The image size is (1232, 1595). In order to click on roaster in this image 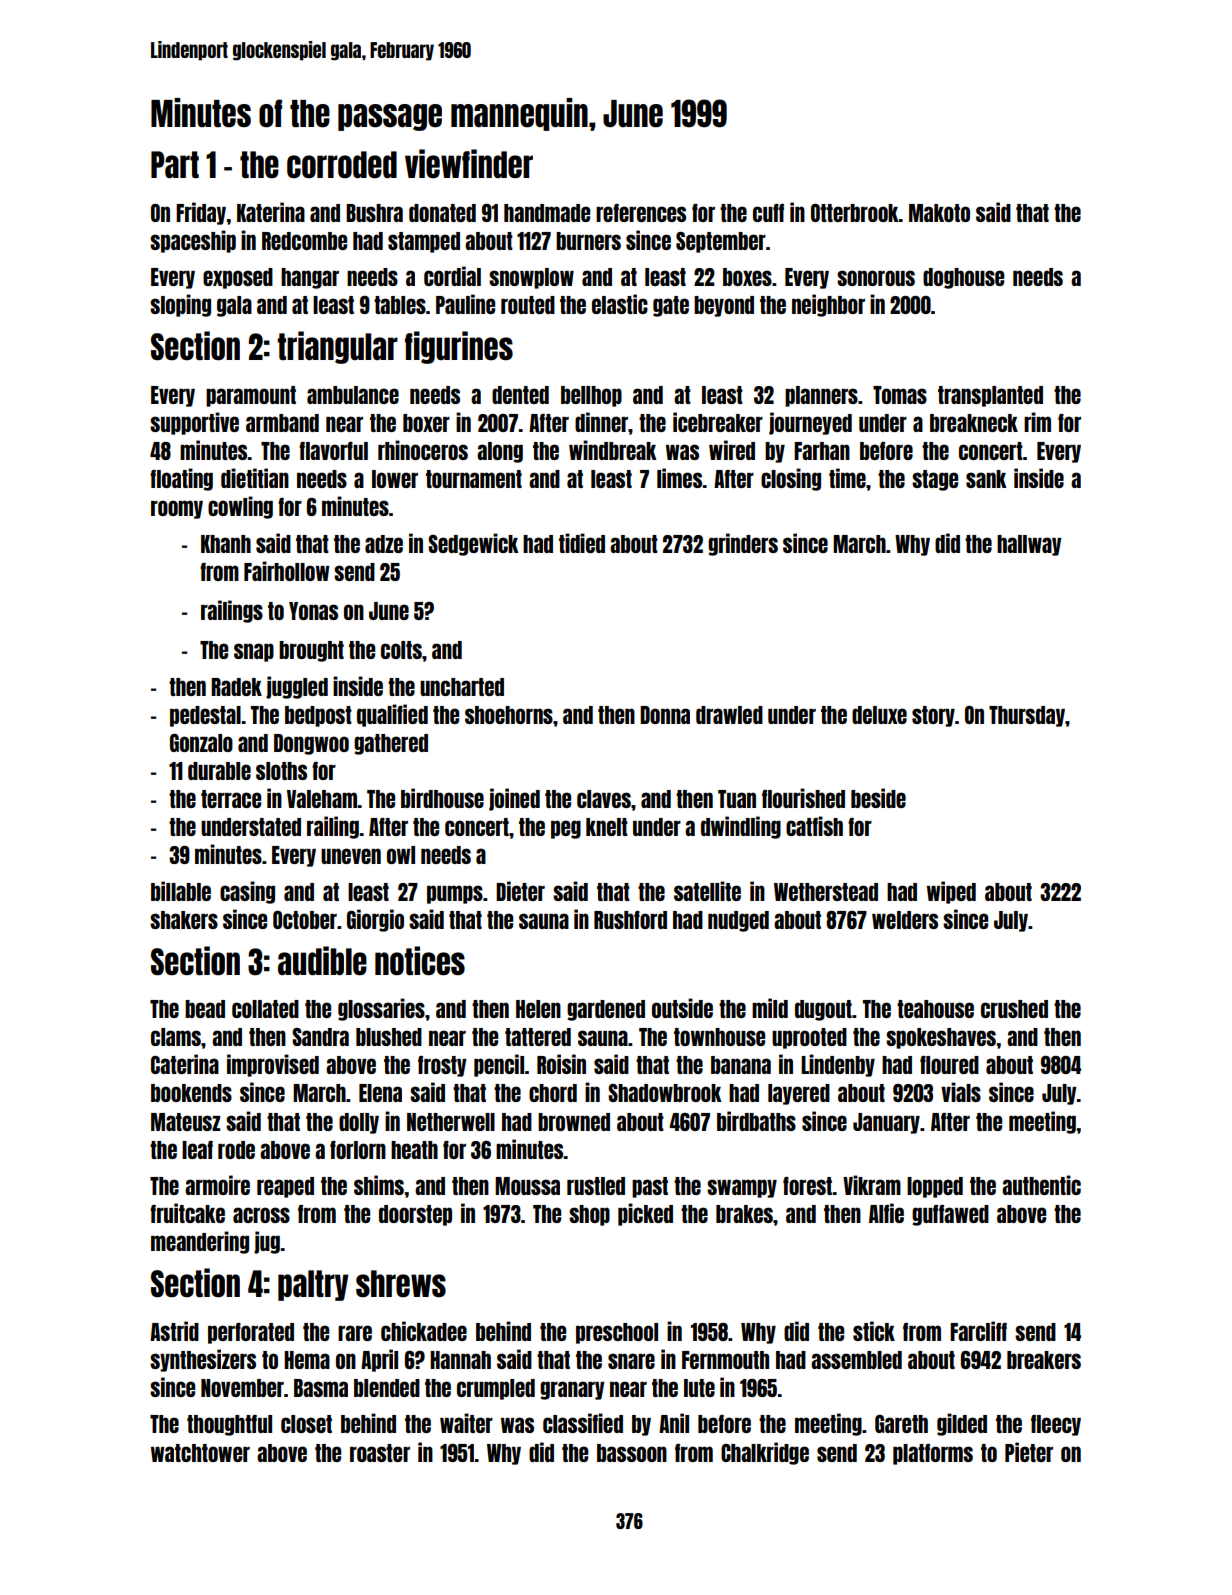, I will do `click(380, 1453)`.
